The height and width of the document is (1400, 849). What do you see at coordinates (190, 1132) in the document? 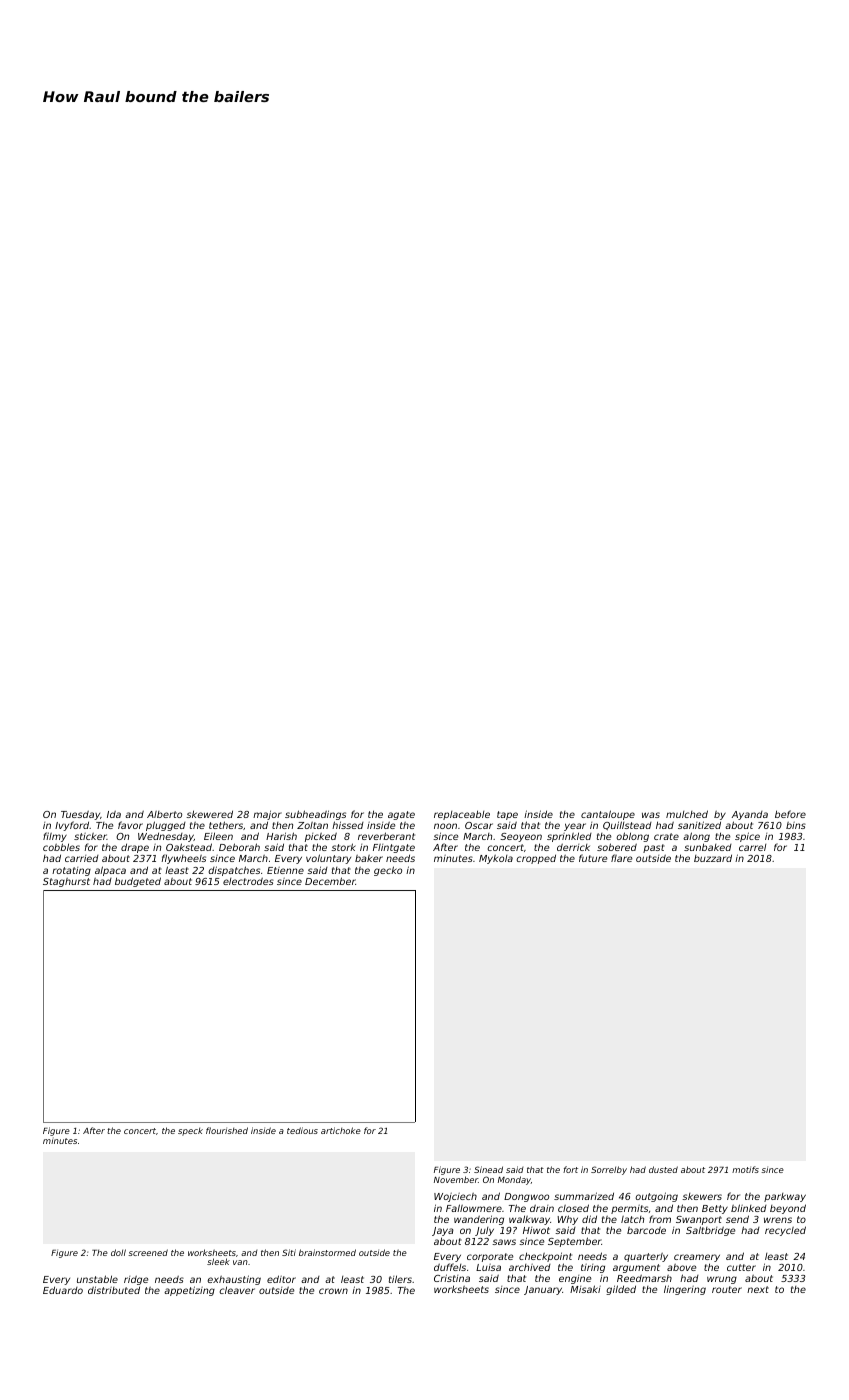
I see `speck` at bounding box center [190, 1132].
